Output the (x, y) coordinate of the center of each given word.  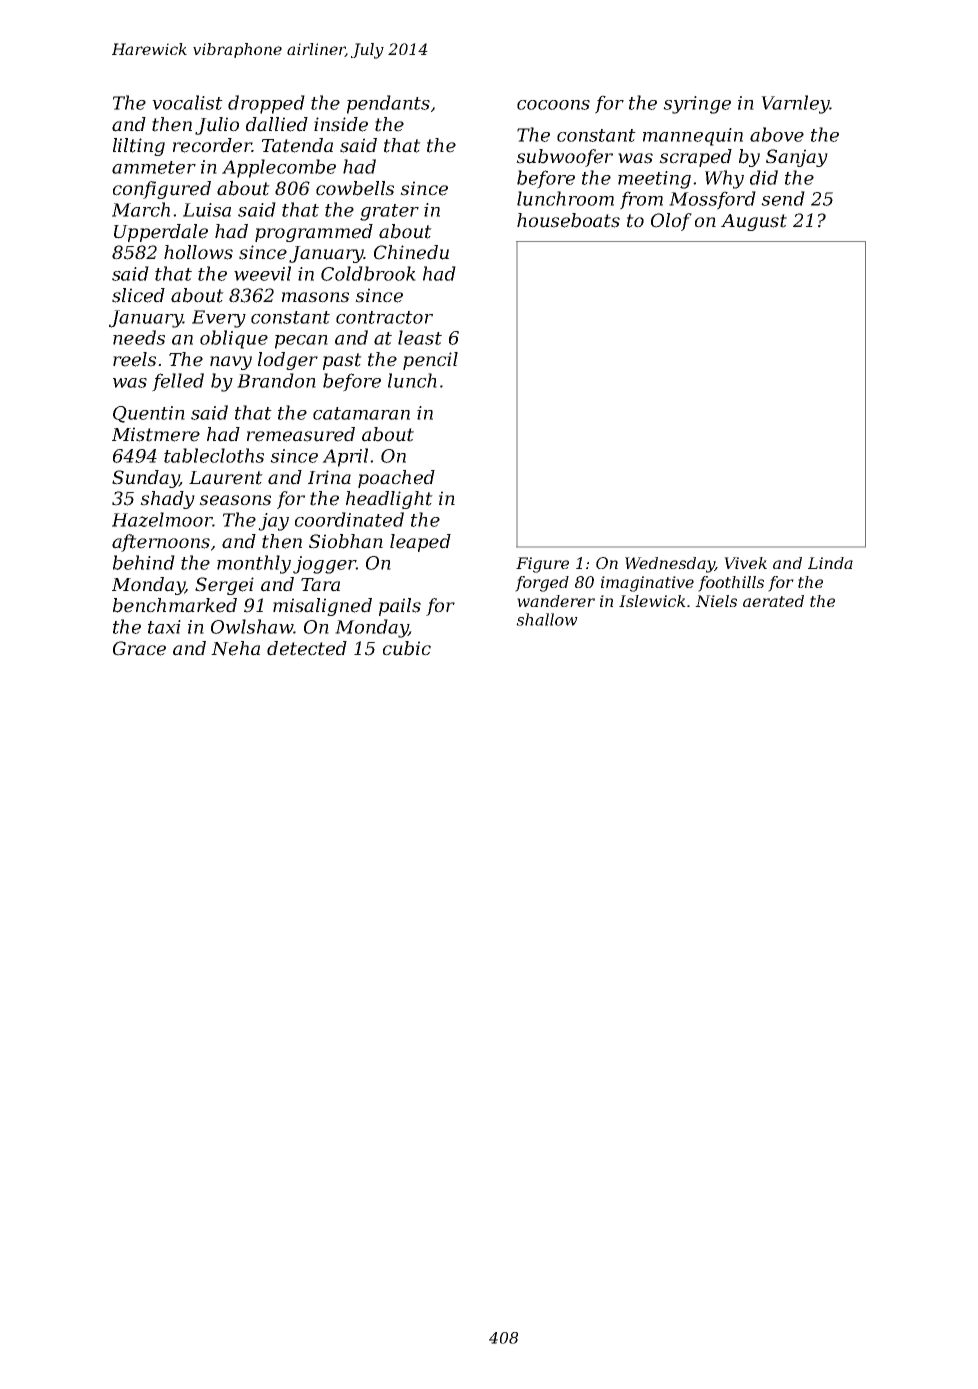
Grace (139, 648)
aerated (773, 601)
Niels (716, 601)
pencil (430, 361)
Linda (830, 563)
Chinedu (411, 252)
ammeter (154, 167)
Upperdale (161, 233)
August (754, 222)
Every (219, 319)
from (641, 200)
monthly (254, 564)
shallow (547, 619)
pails (400, 607)
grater (389, 212)
